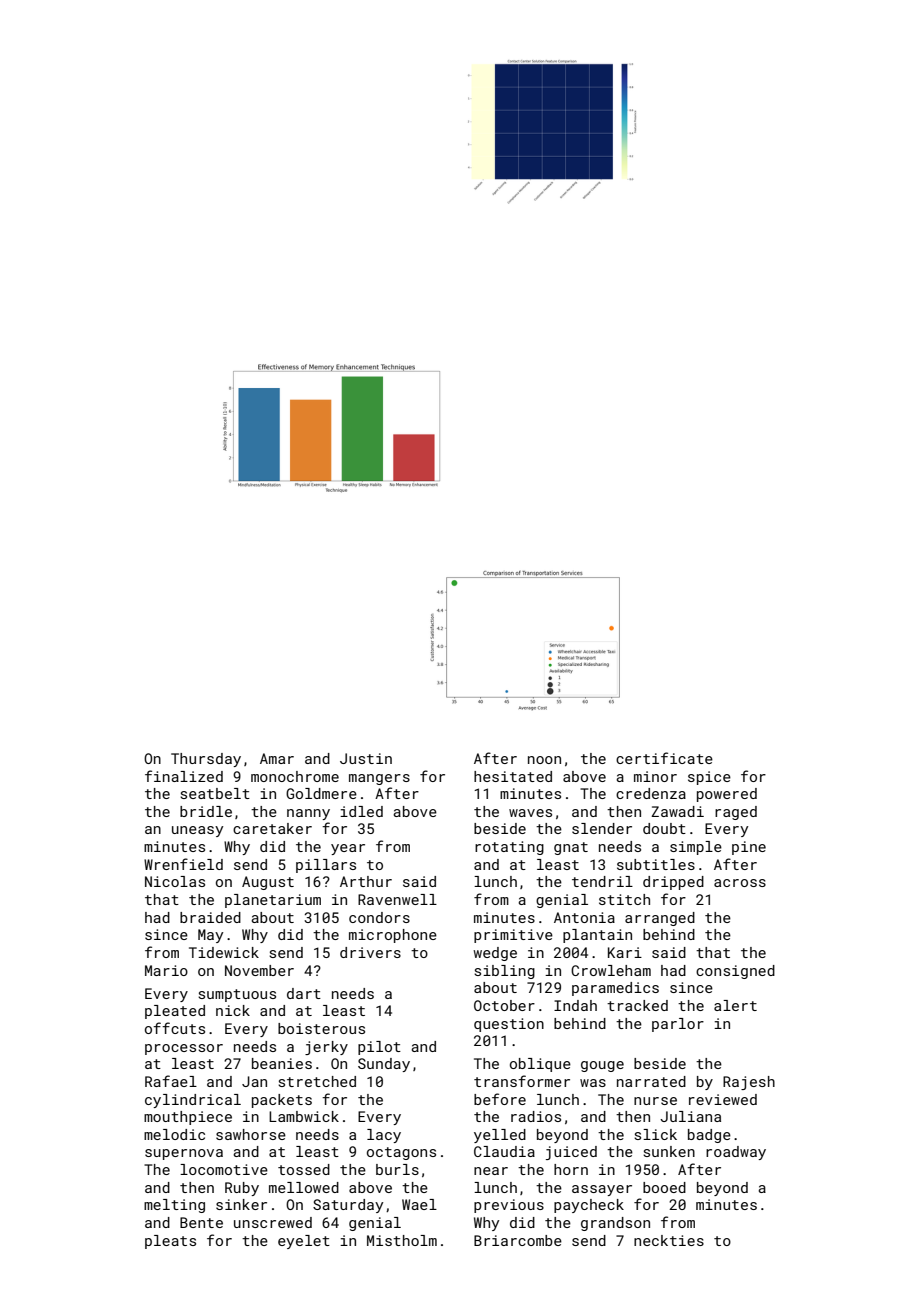 Image resolution: width=924 pixels, height=1314 pixels. I want to click on wedge, so click(495, 954).
